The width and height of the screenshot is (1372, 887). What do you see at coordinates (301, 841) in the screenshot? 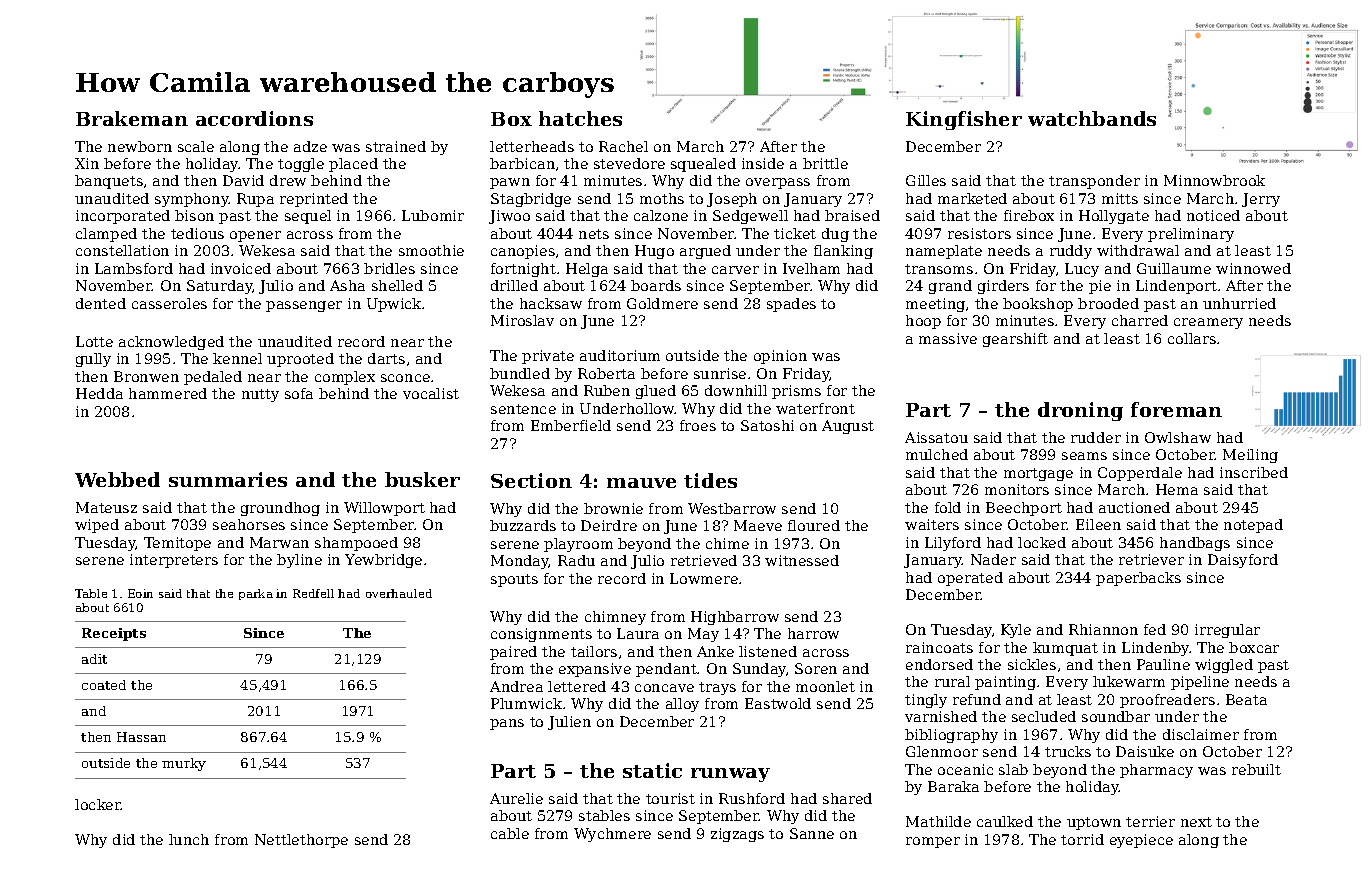
I see `Nettlethorpe` at bounding box center [301, 841].
